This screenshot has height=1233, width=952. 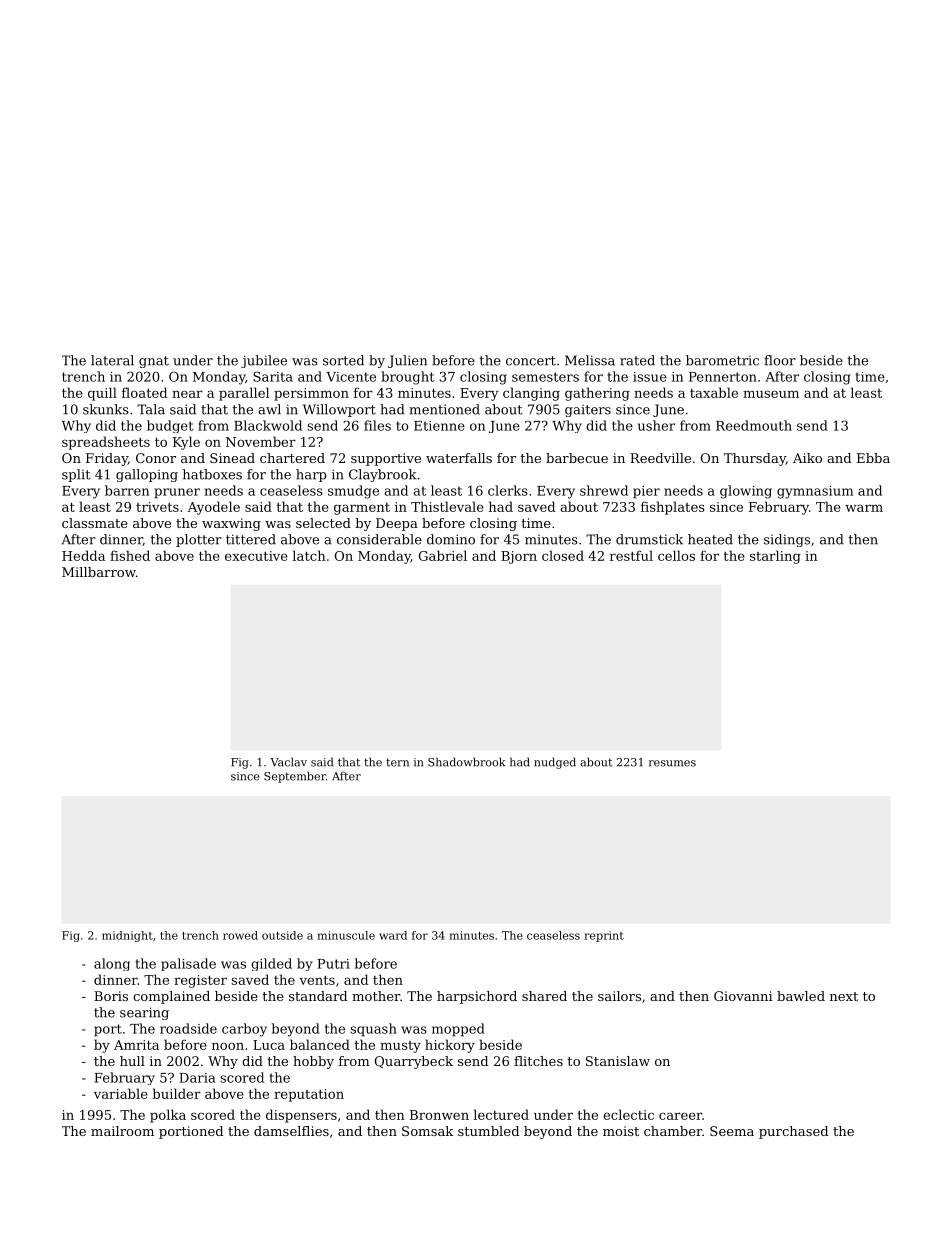 What do you see at coordinates (288, 762) in the screenshot?
I see `Vaclav` at bounding box center [288, 762].
